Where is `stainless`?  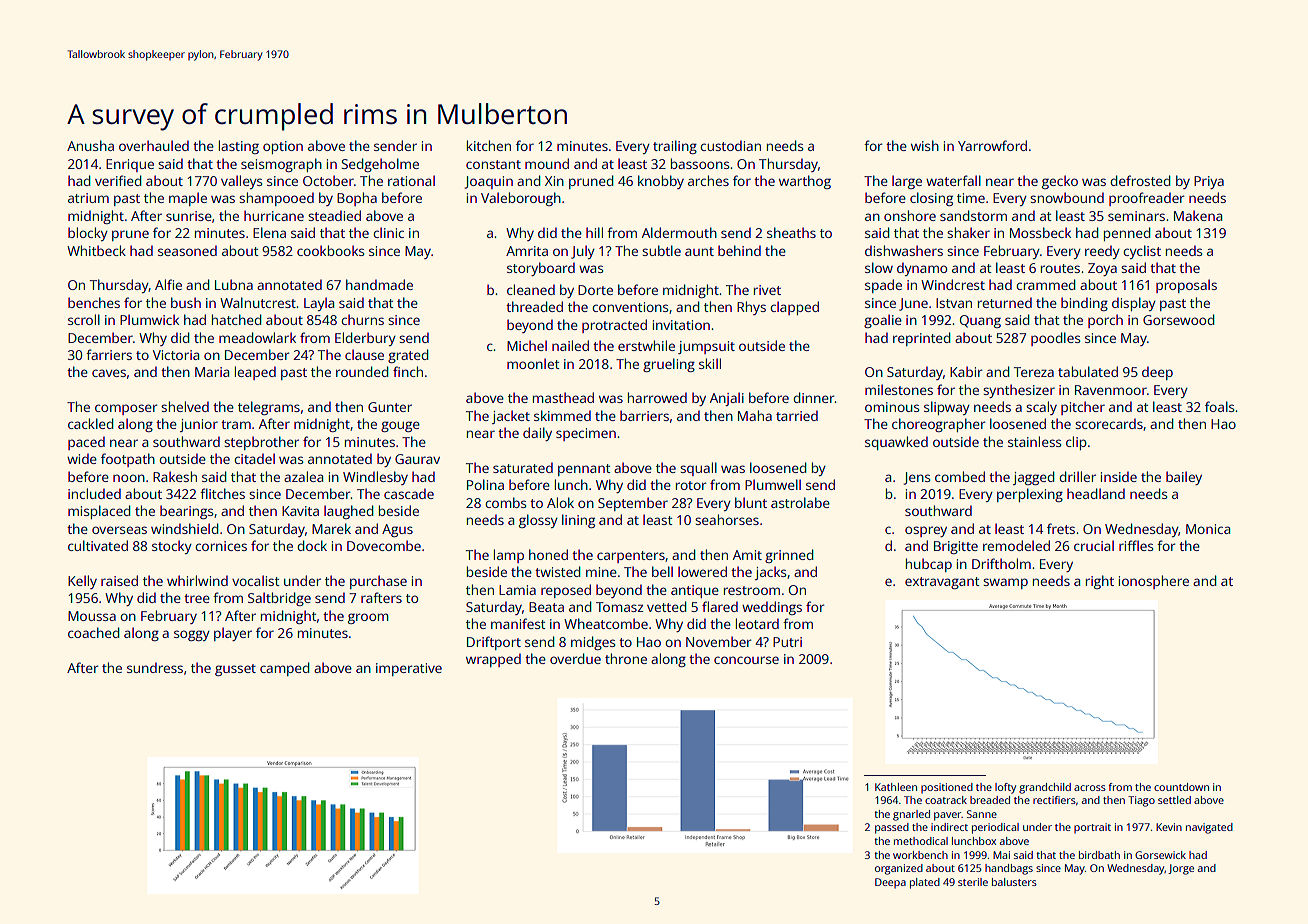 stainless is located at coordinates (1035, 441).
